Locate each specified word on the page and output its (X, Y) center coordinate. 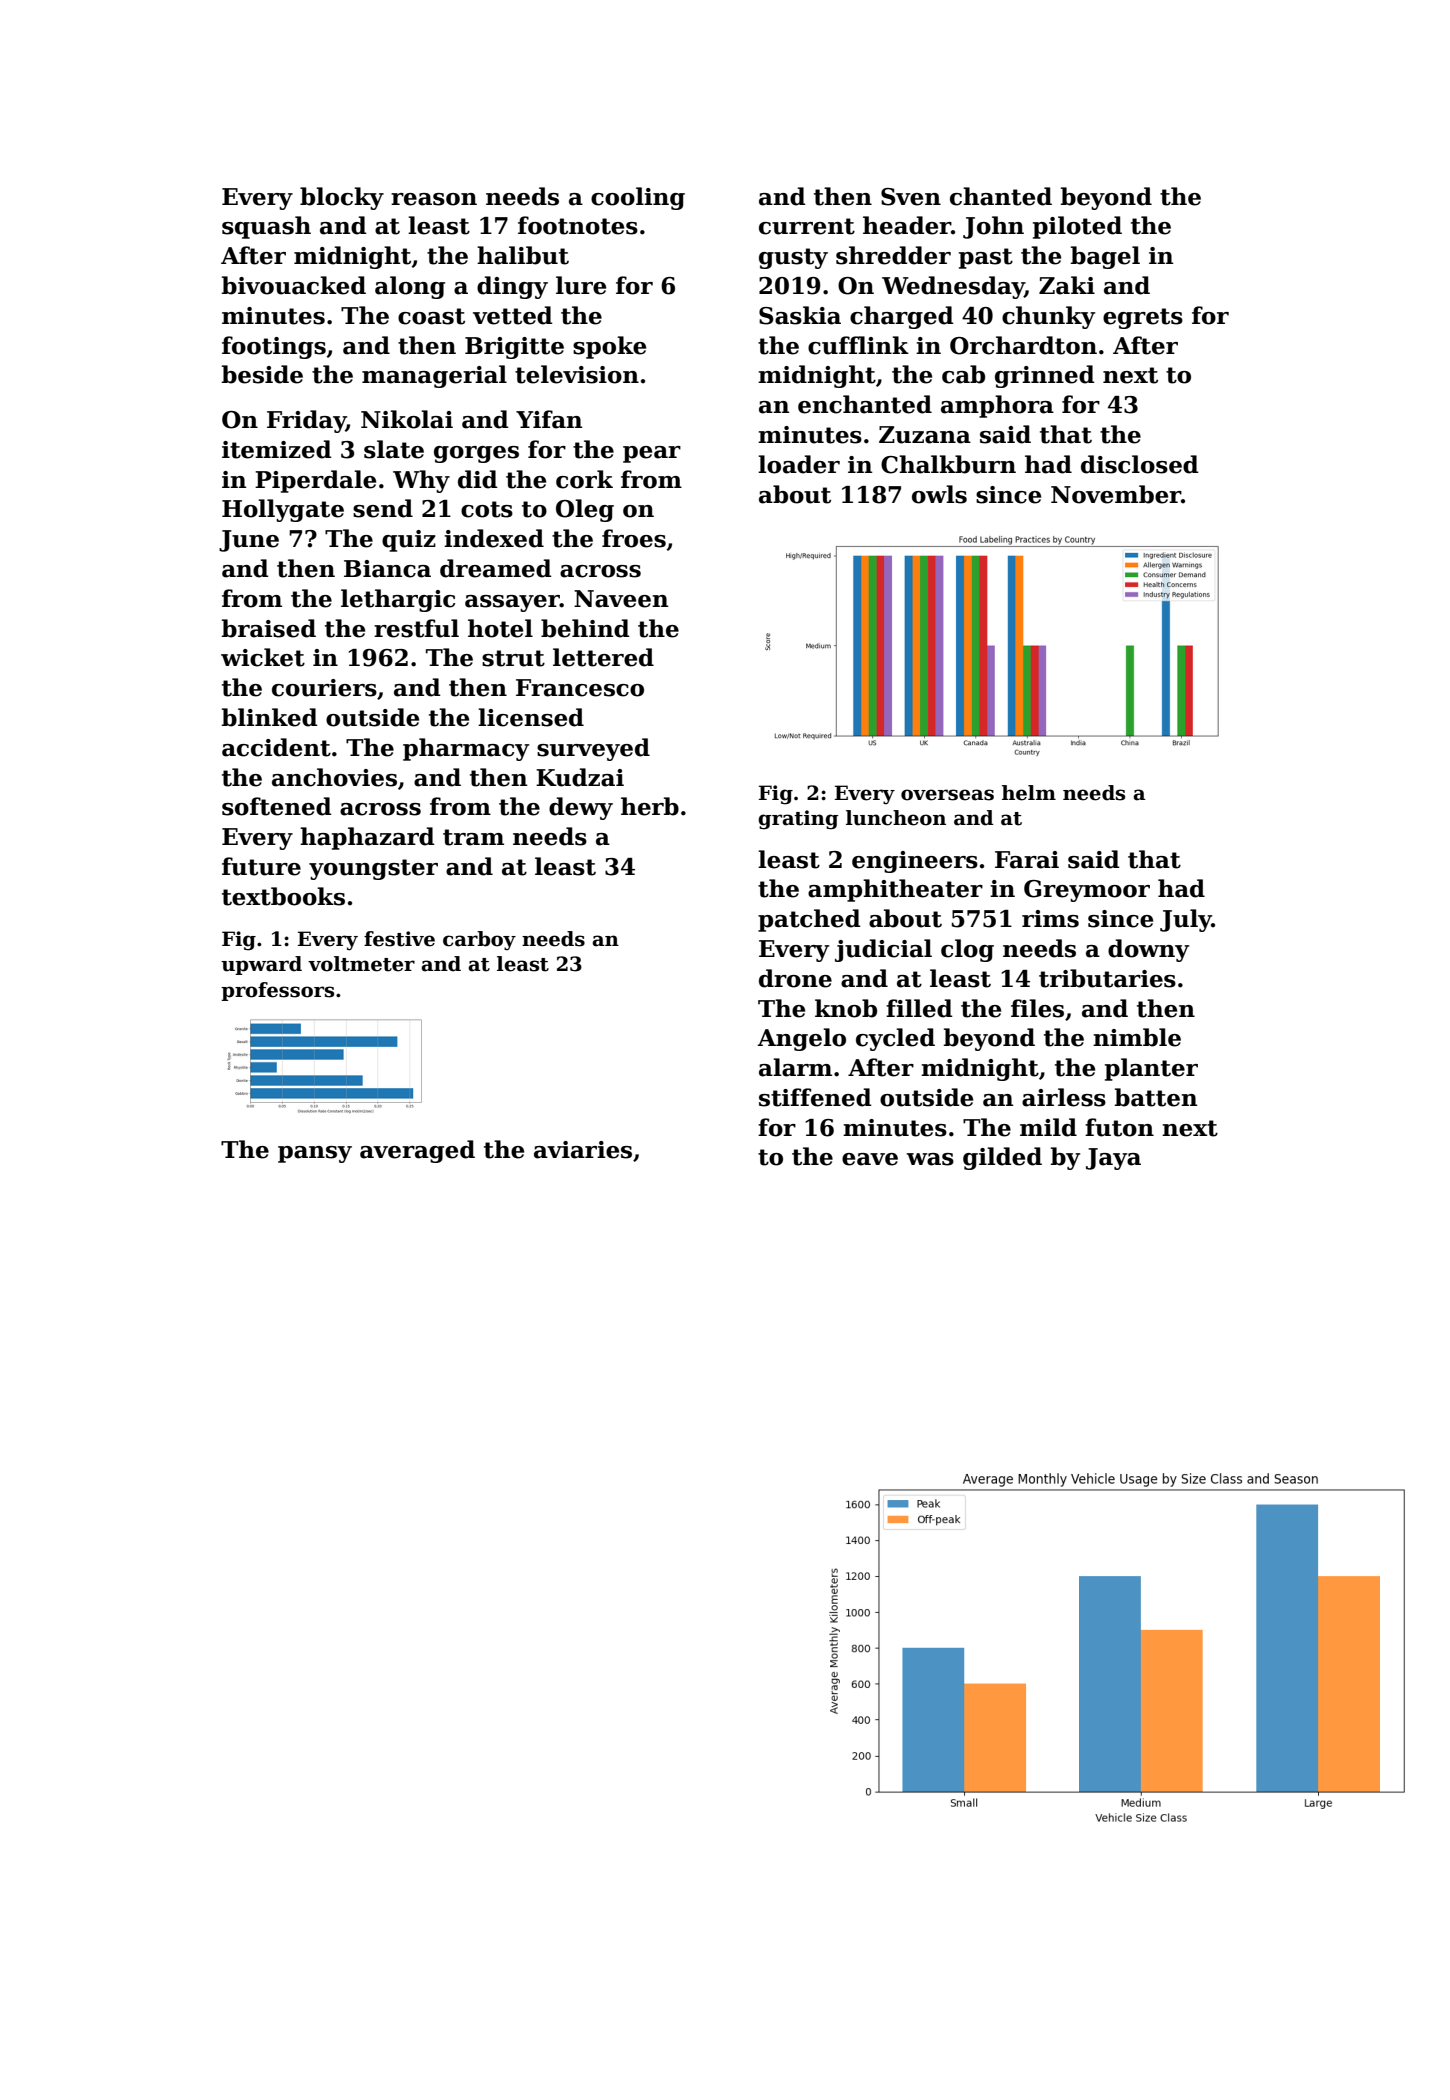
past (986, 258)
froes (634, 538)
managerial (434, 376)
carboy (479, 941)
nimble (1137, 1037)
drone (795, 978)
